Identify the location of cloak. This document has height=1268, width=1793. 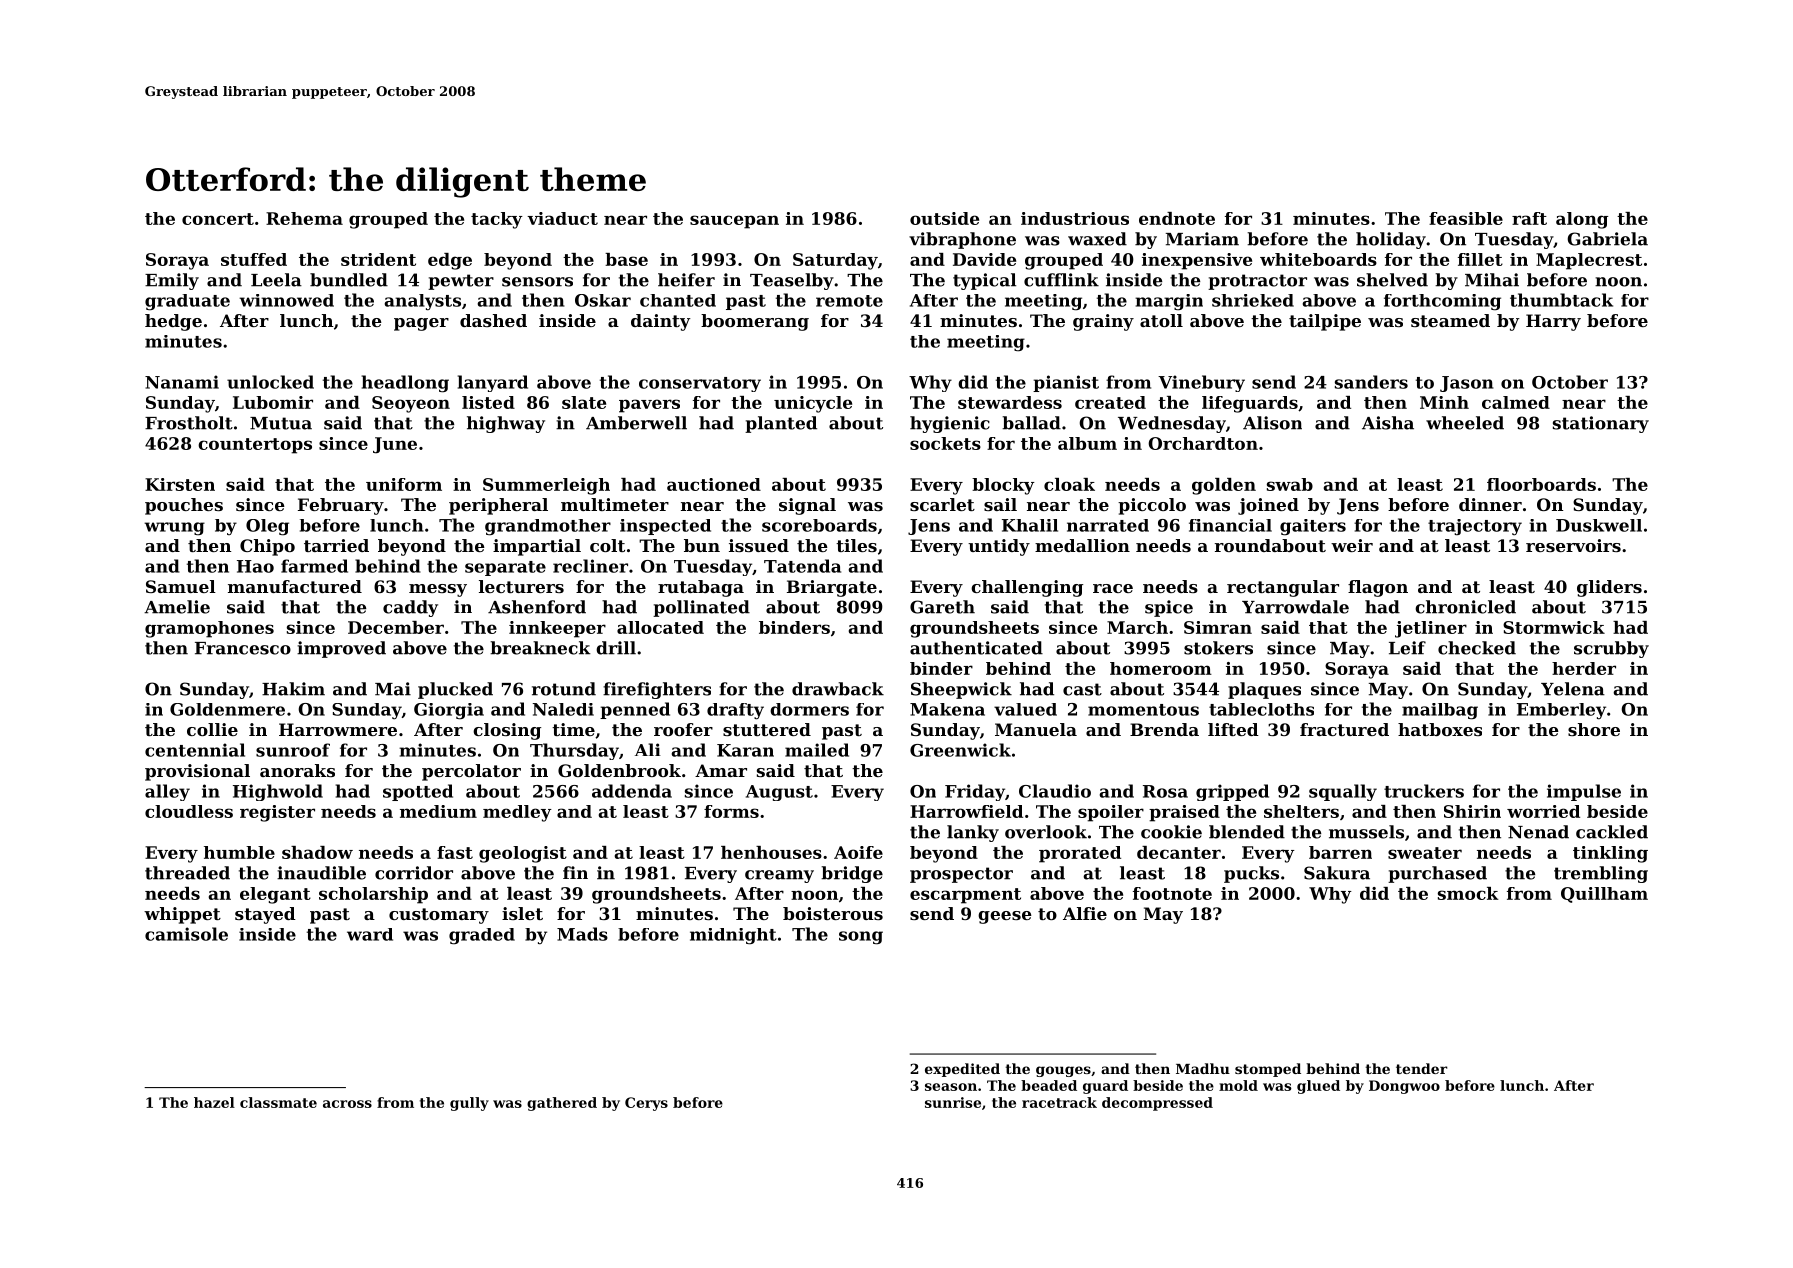
(1069, 484).
